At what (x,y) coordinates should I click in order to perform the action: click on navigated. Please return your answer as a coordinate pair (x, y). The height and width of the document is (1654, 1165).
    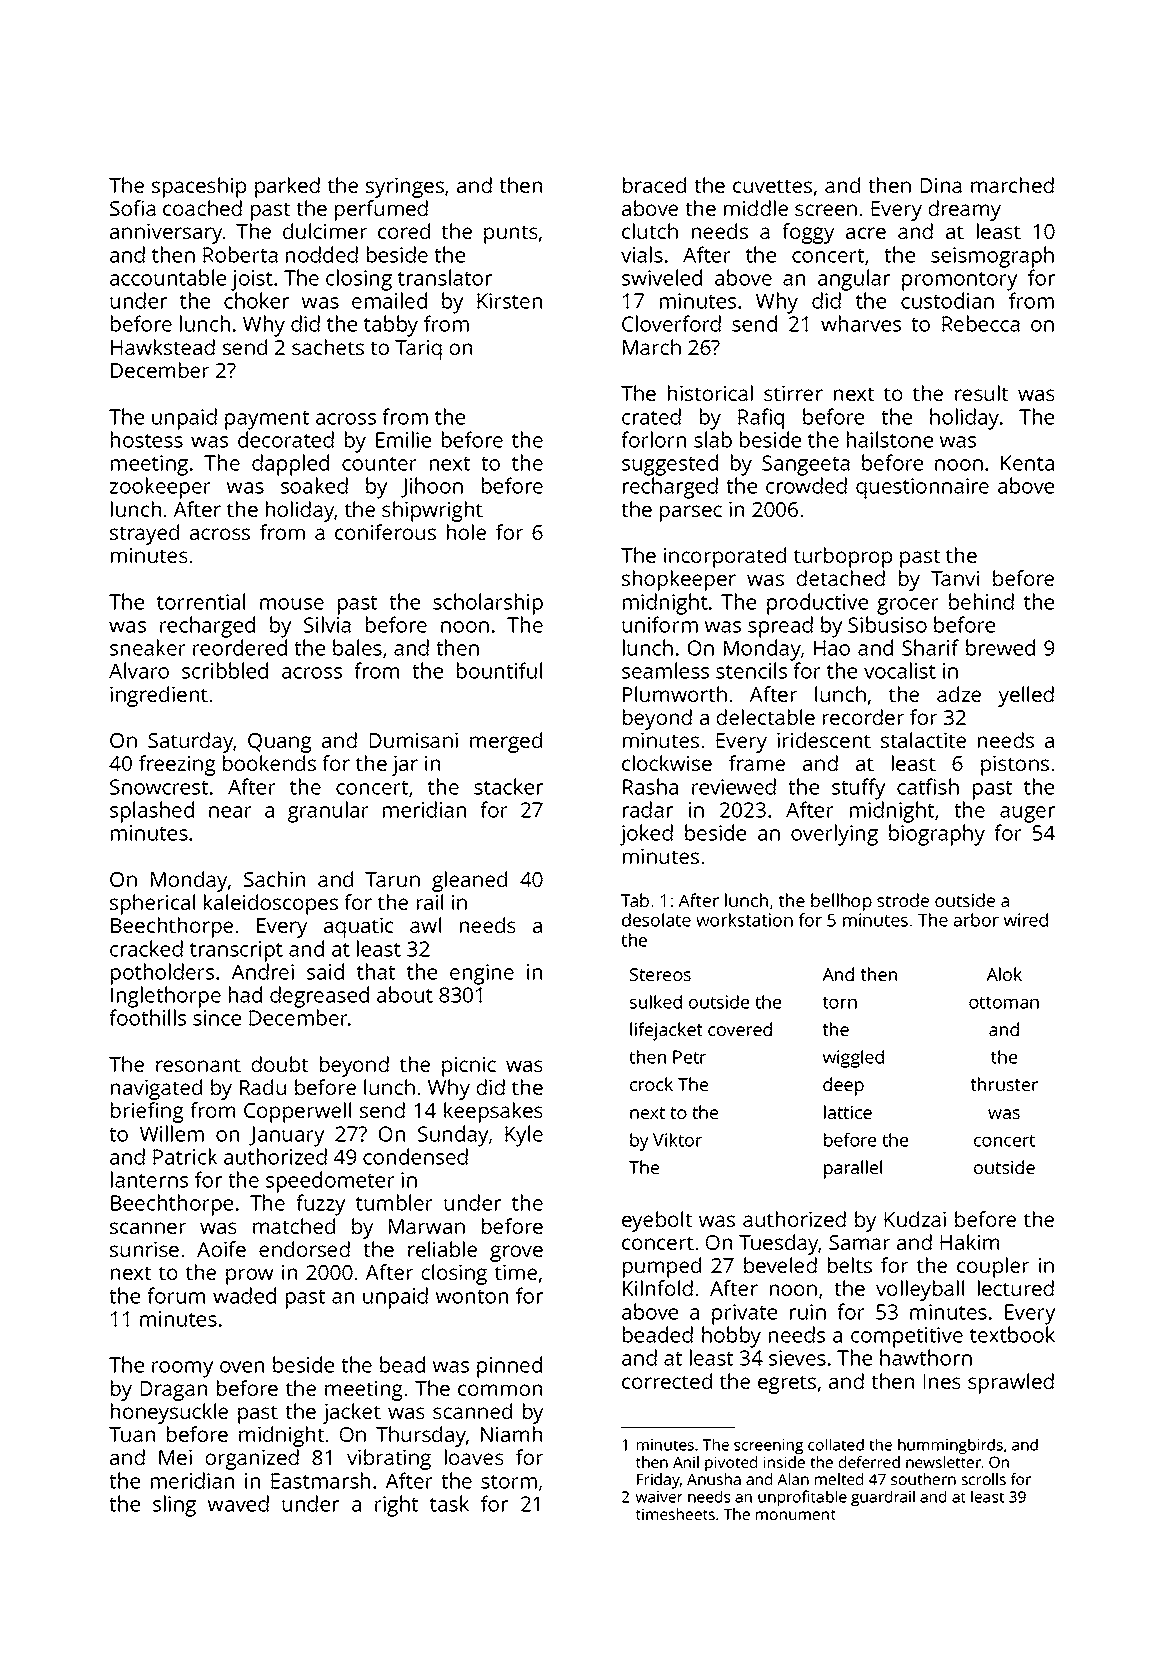
    Looking at the image, I should click on (156, 1089).
